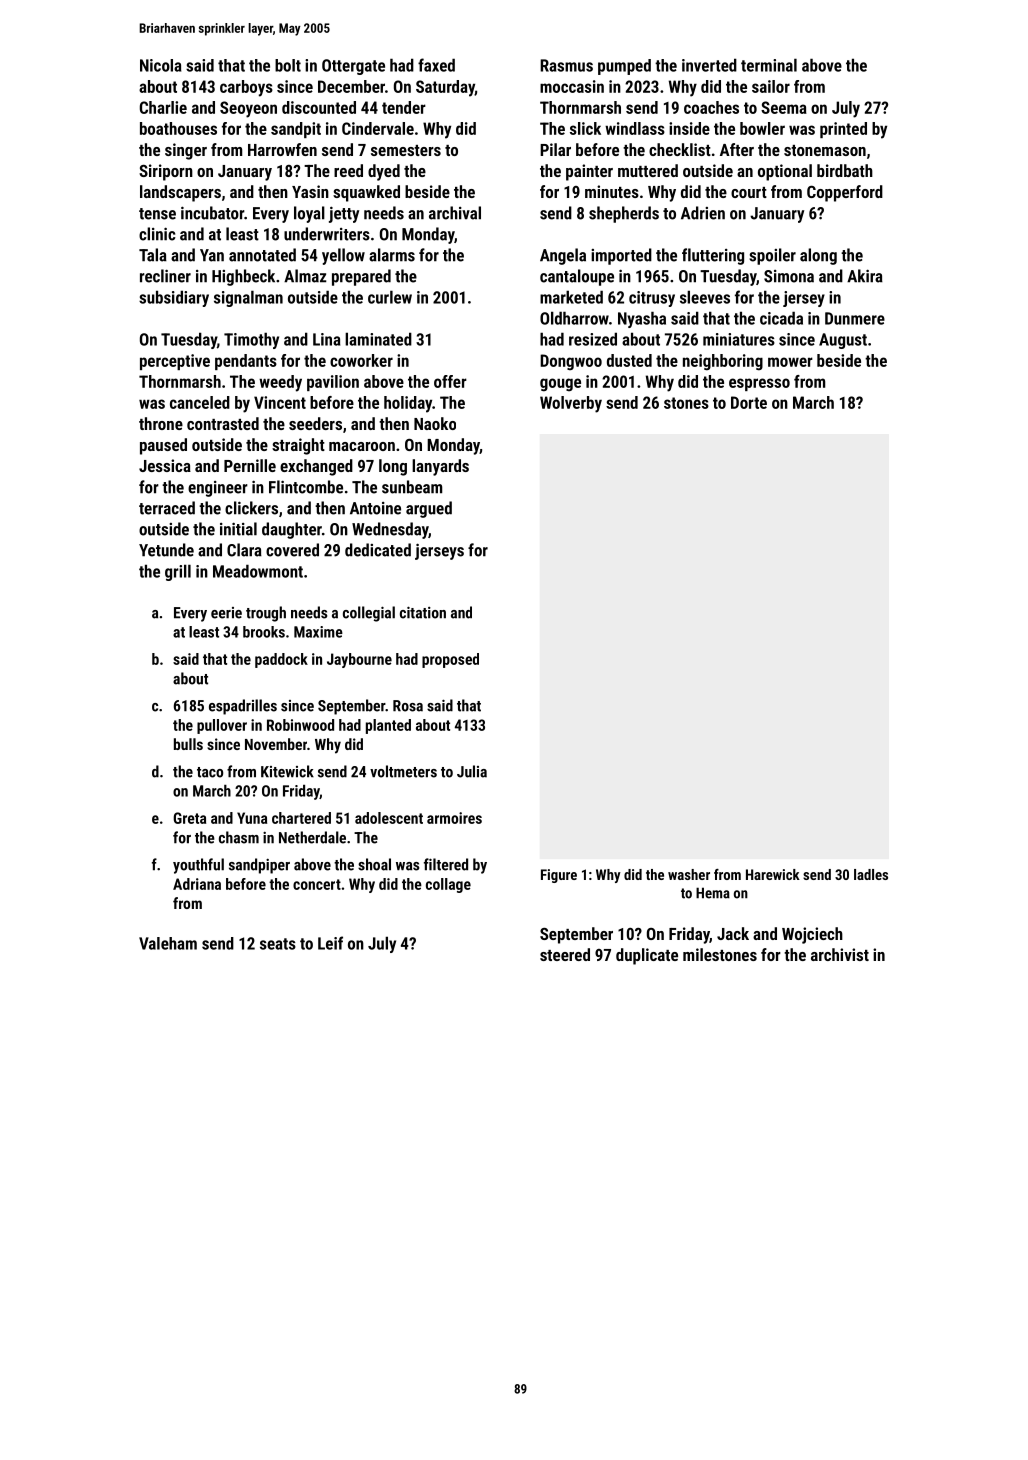 The height and width of the screenshot is (1460, 1028). What do you see at coordinates (566, 65) in the screenshot?
I see `Rasmus` at bounding box center [566, 65].
